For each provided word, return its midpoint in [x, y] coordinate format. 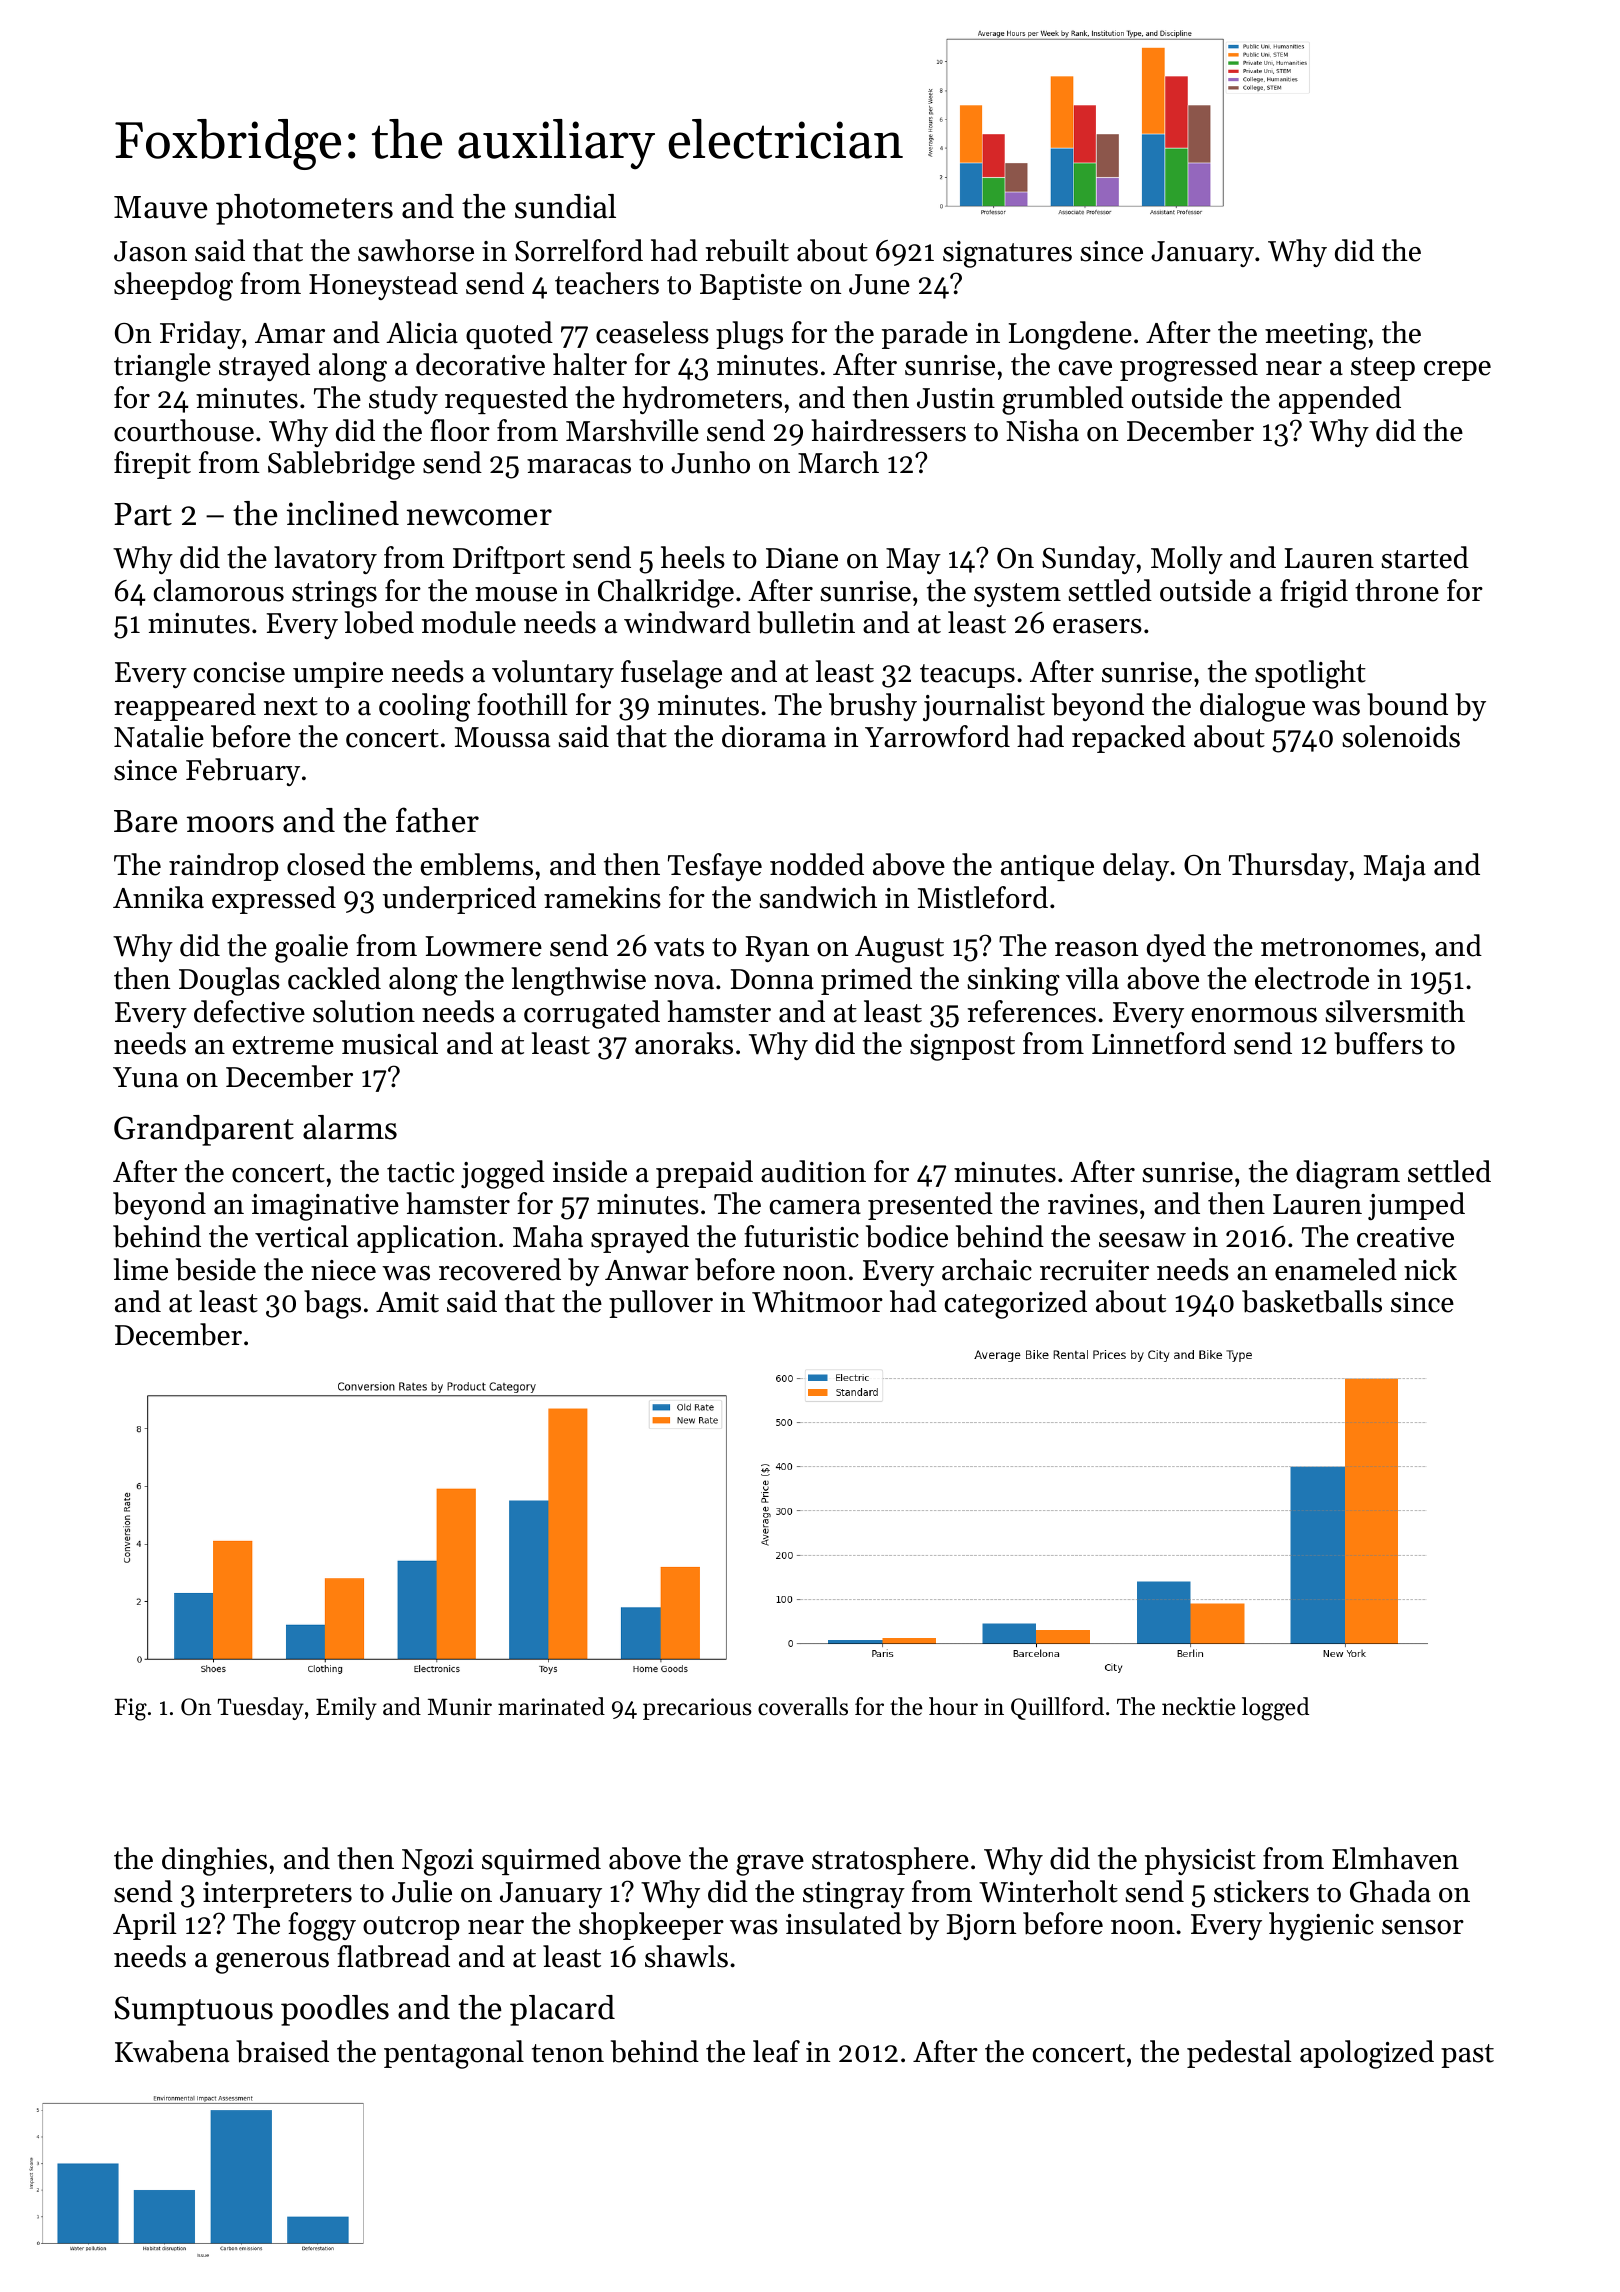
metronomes [1340, 947]
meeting [1316, 336]
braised [282, 2051]
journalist [984, 707]
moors [230, 824]
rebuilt [747, 250]
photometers [304, 209]
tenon [568, 2053]
